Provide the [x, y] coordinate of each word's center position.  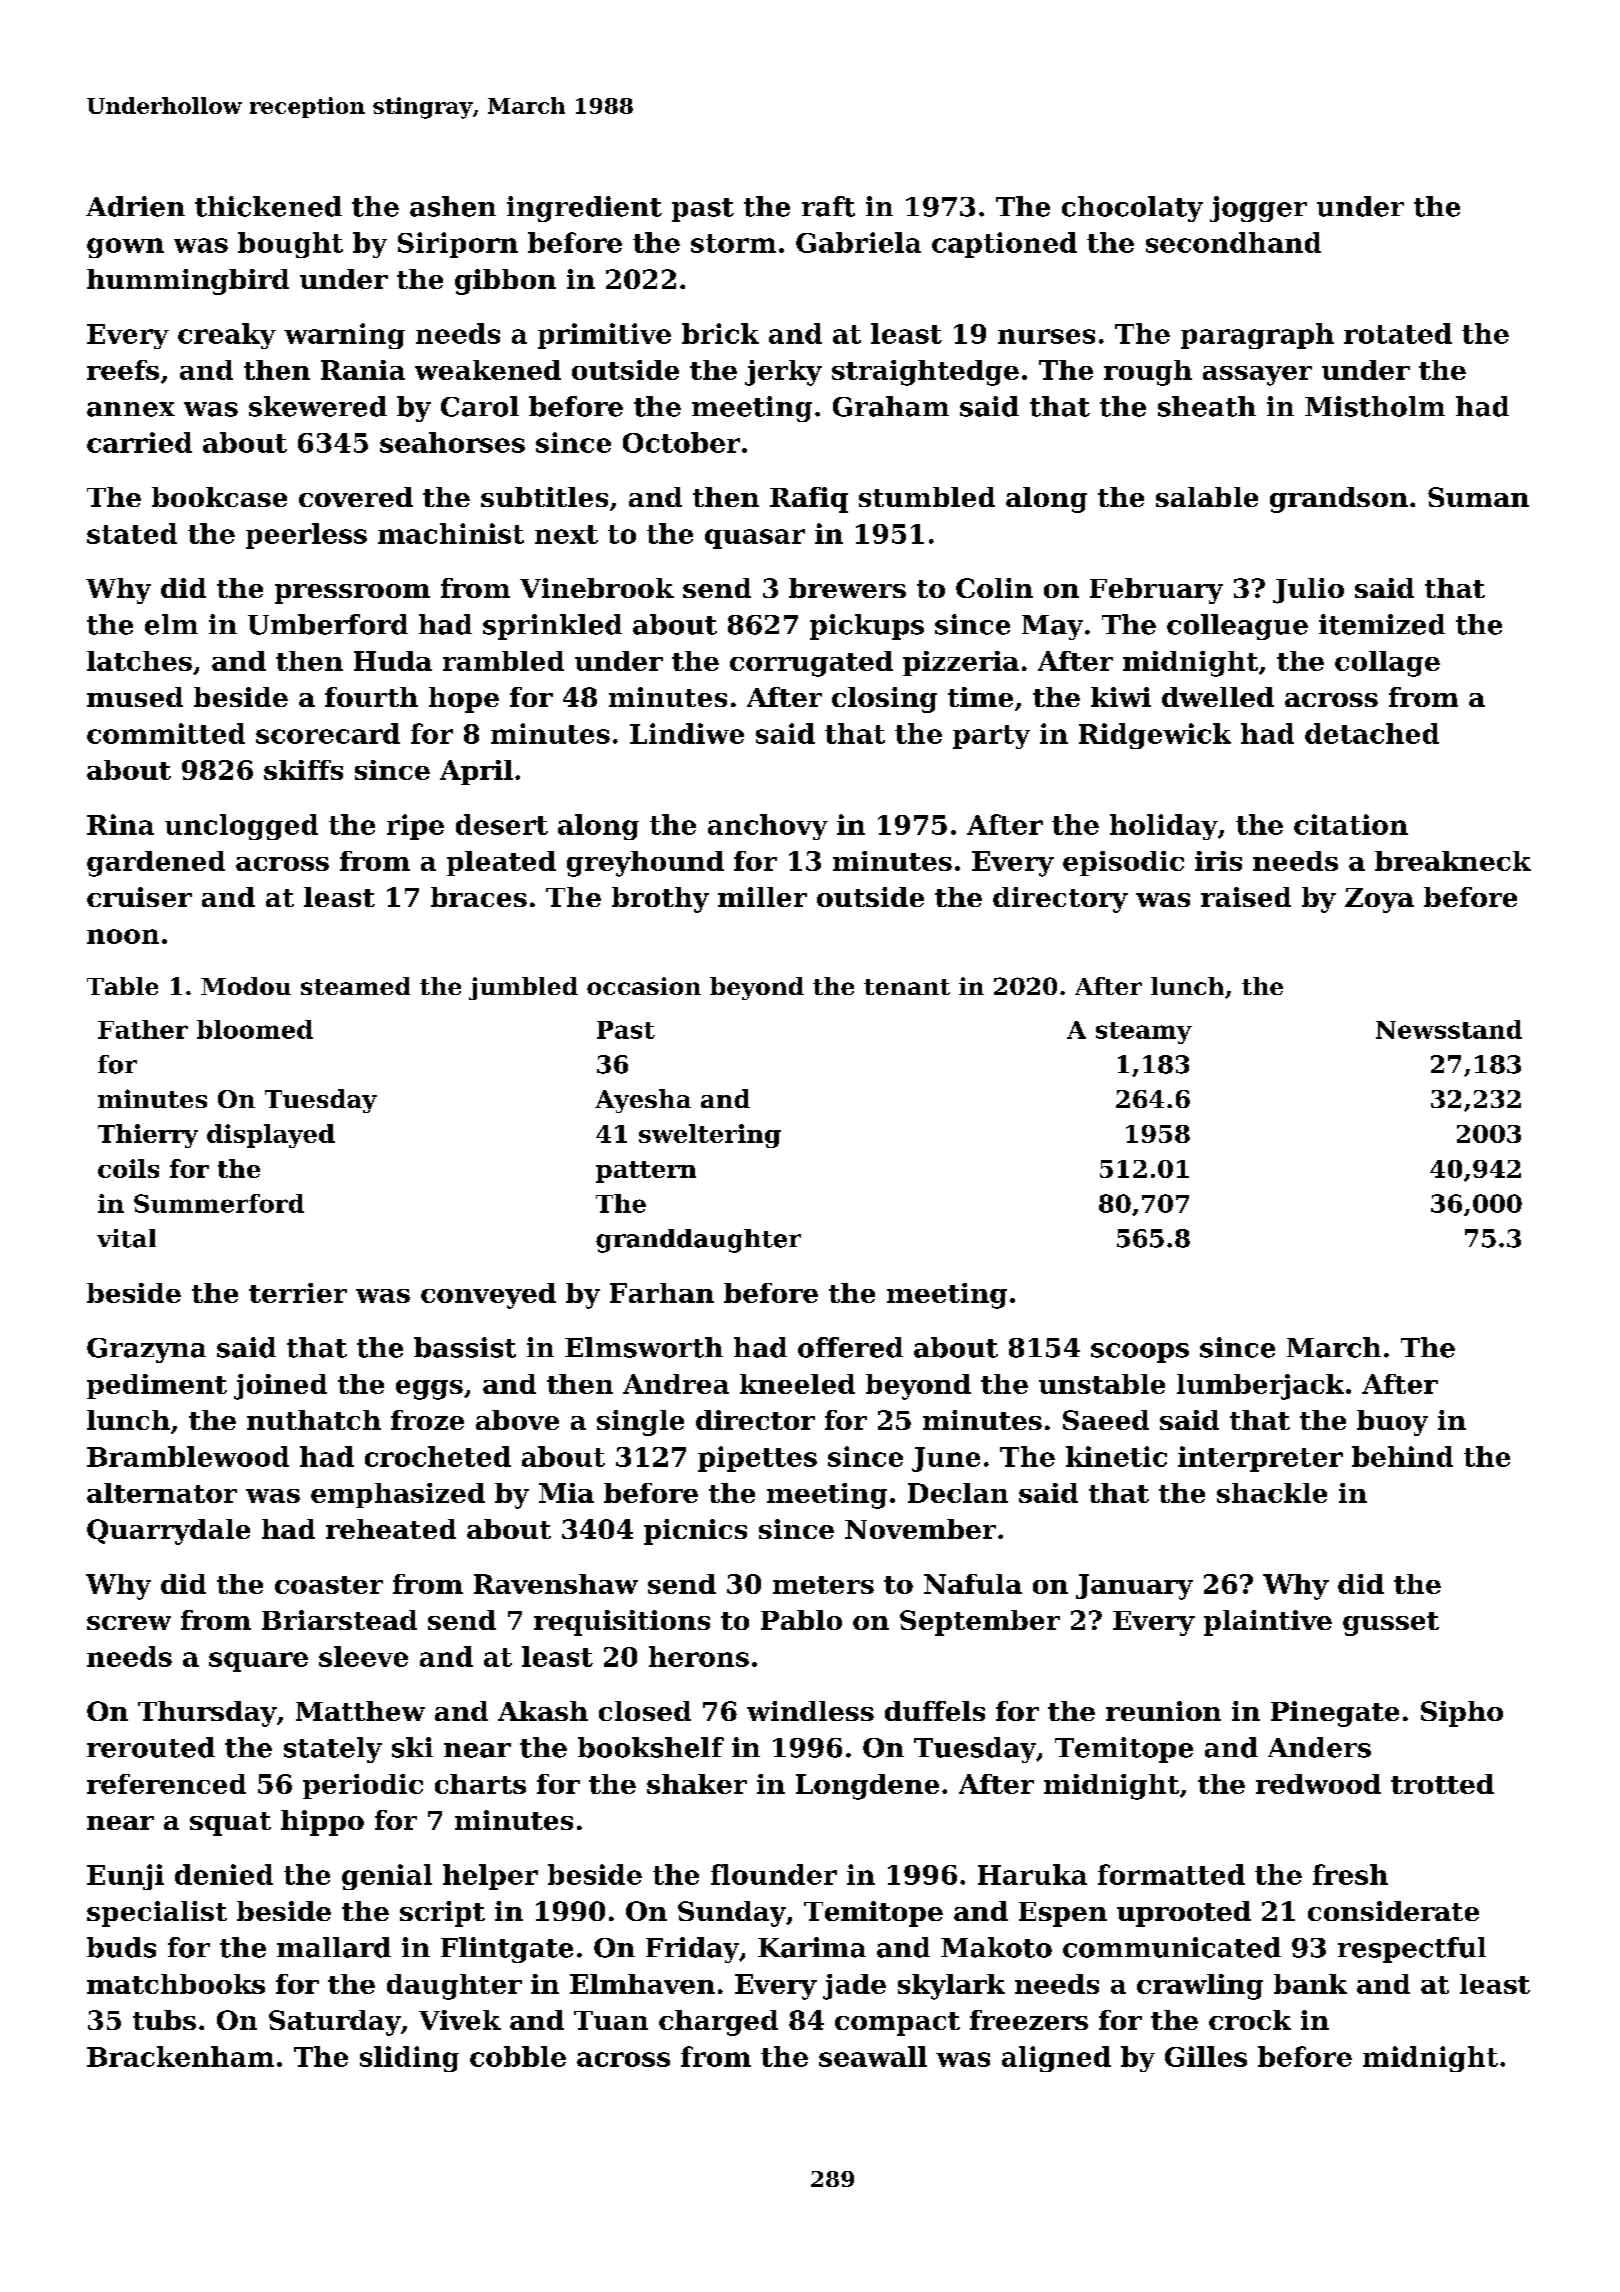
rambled [503, 661]
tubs [164, 2020]
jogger [1258, 209]
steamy [1144, 1033]
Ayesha [643, 1101]
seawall [873, 2056]
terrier [298, 1293]
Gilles [1206, 2056]
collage [1387, 664]
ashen [453, 206]
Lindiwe [687, 733]
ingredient [584, 209]
